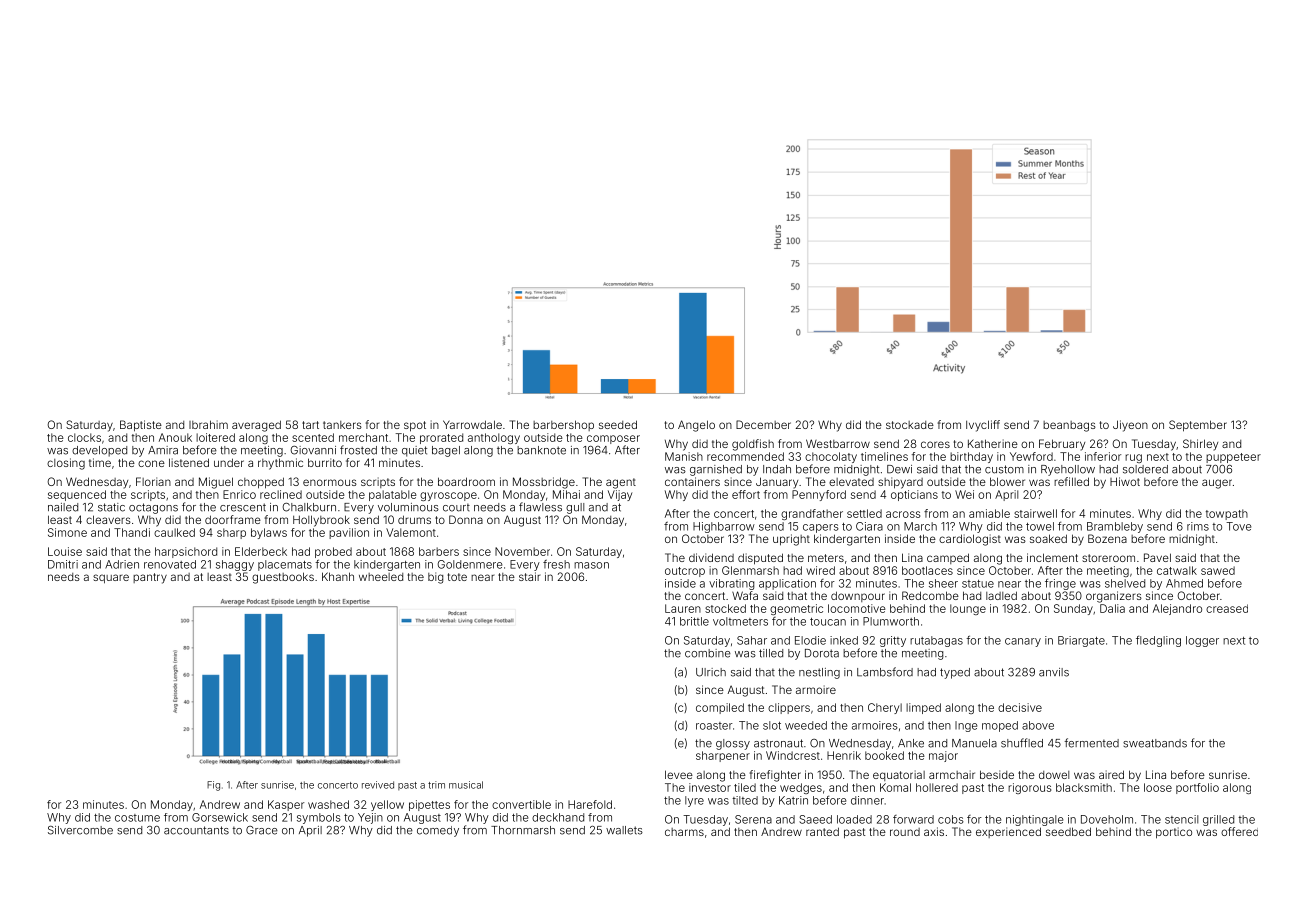  What do you see at coordinates (724, 527) in the document?
I see `Highbarrow` at bounding box center [724, 527].
